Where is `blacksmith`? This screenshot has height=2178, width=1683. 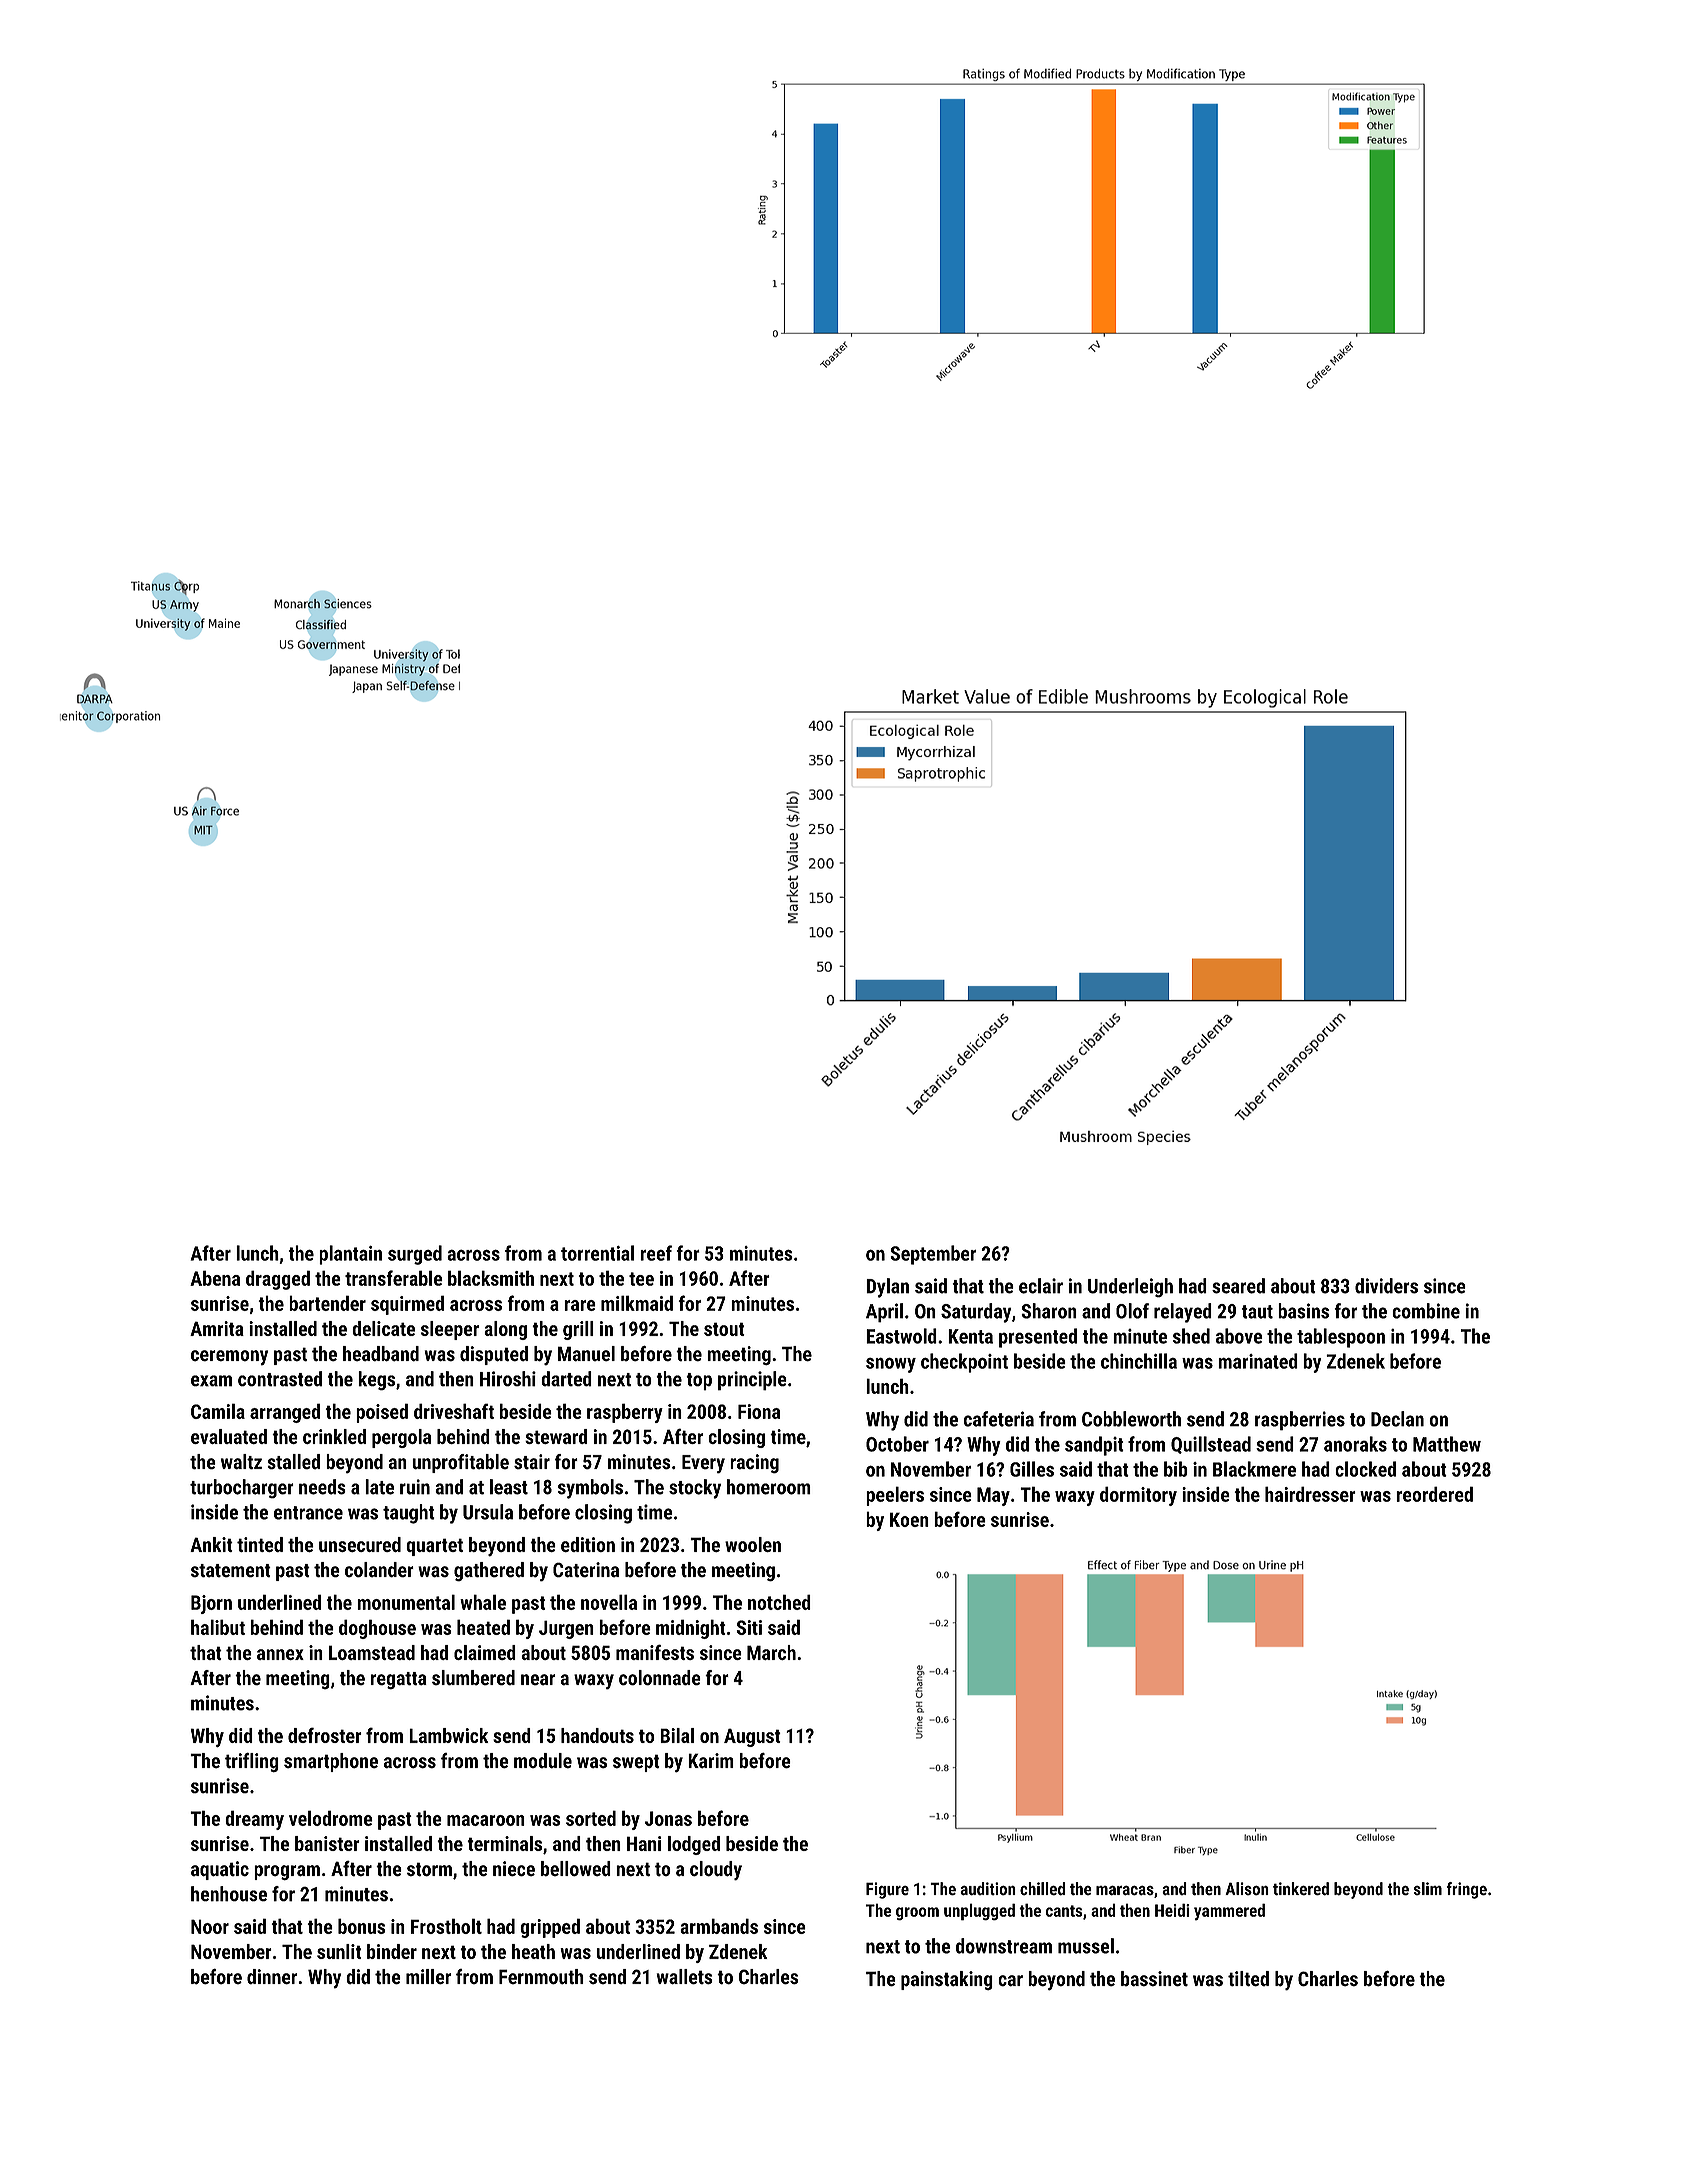
blacksmith is located at coordinates (491, 1278).
